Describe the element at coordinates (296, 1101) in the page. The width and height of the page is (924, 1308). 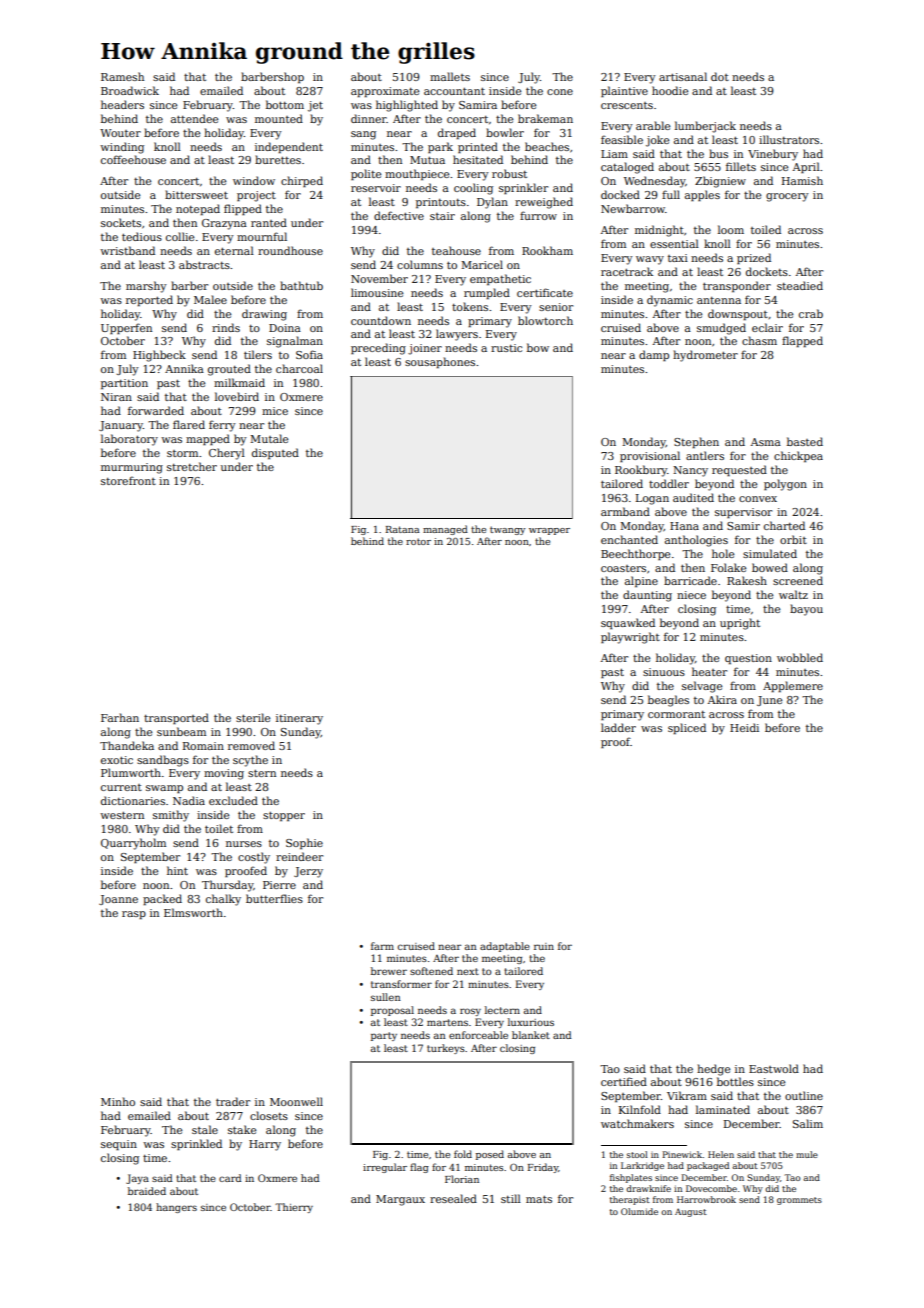
I see `Moonwell` at that location.
